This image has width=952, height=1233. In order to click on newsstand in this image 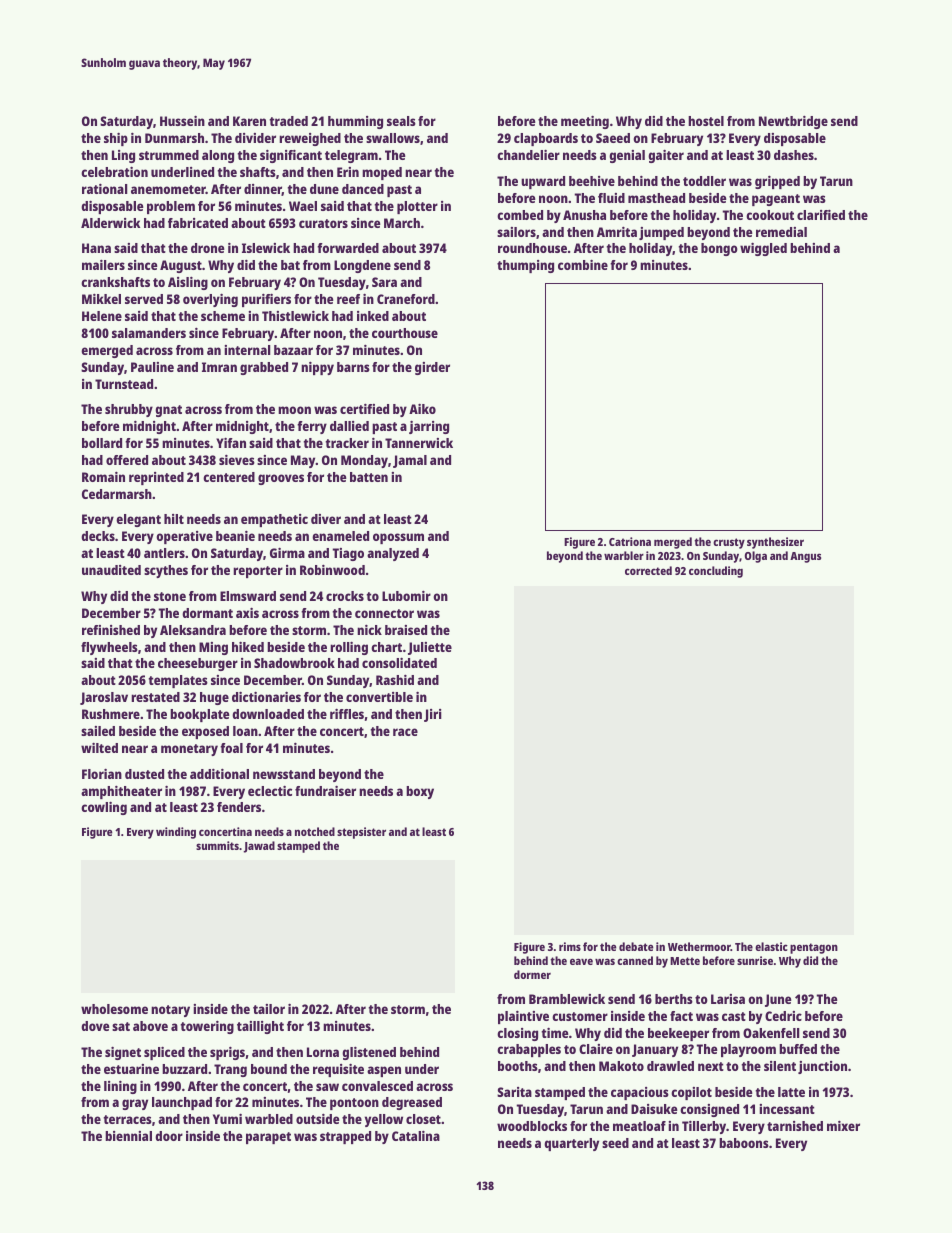, I will do `click(284, 774)`.
